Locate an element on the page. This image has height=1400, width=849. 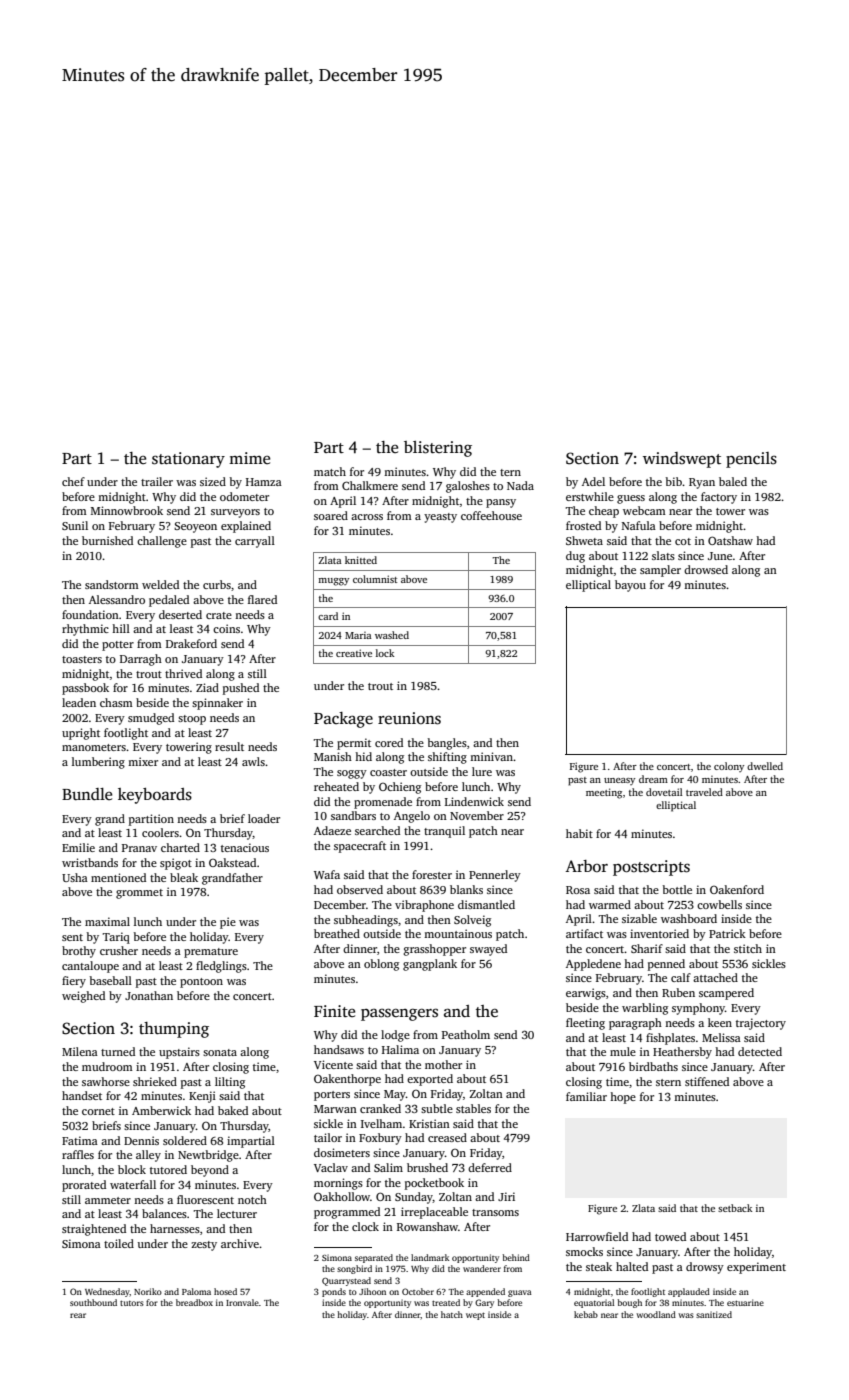
blistering is located at coordinates (438, 449).
